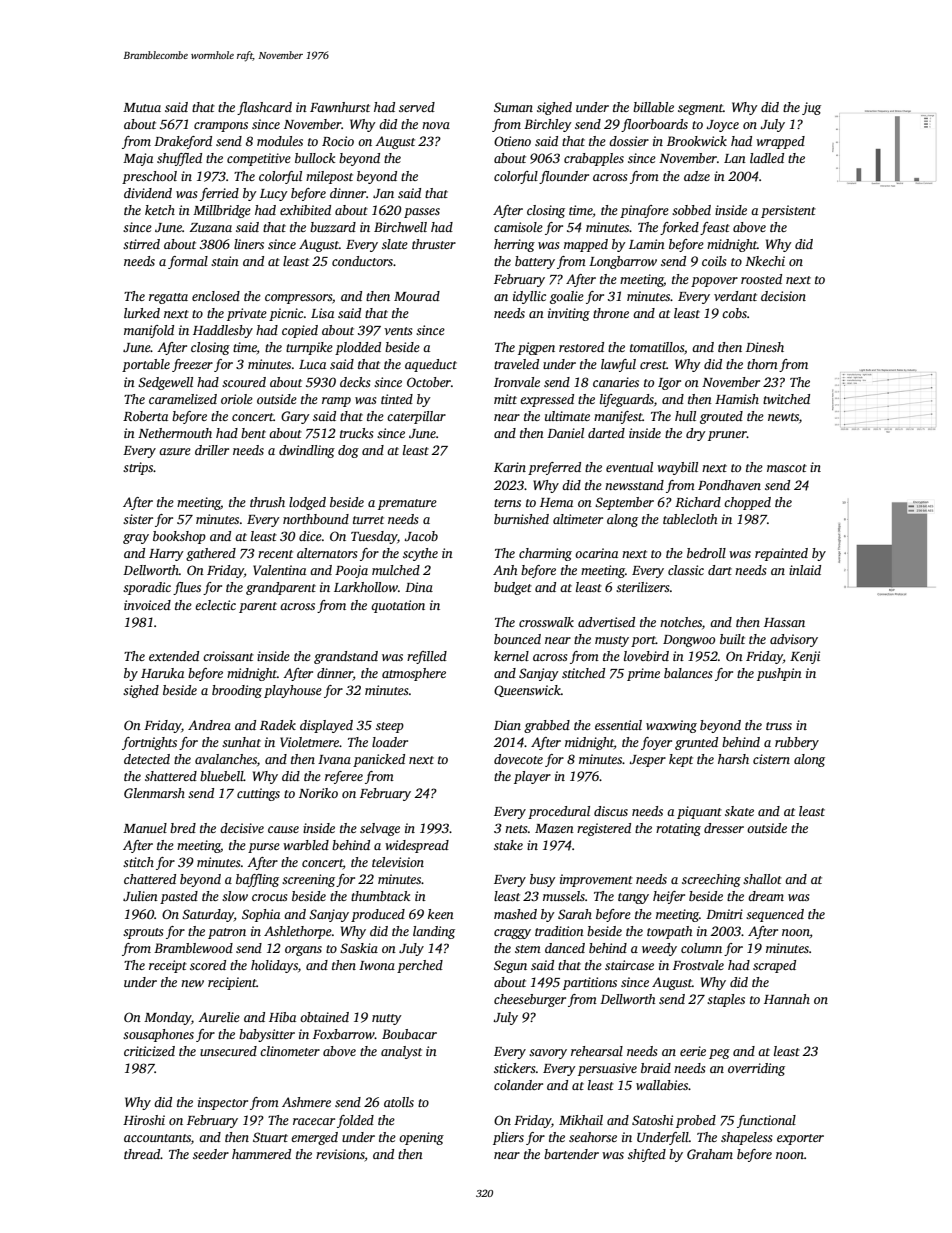  I want to click on Mutua, so click(142, 107).
